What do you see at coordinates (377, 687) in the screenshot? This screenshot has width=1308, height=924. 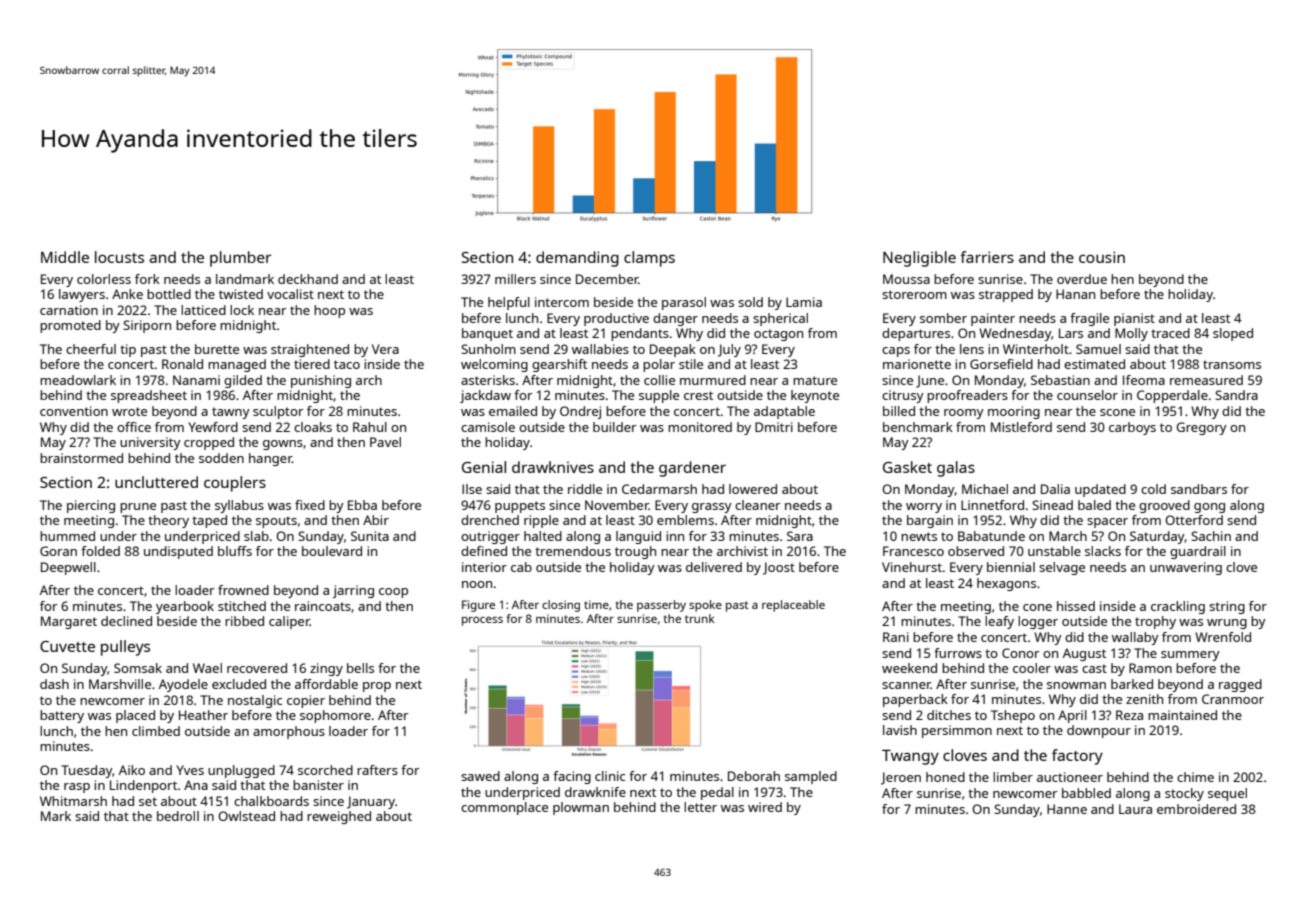 I see `prop` at bounding box center [377, 687].
